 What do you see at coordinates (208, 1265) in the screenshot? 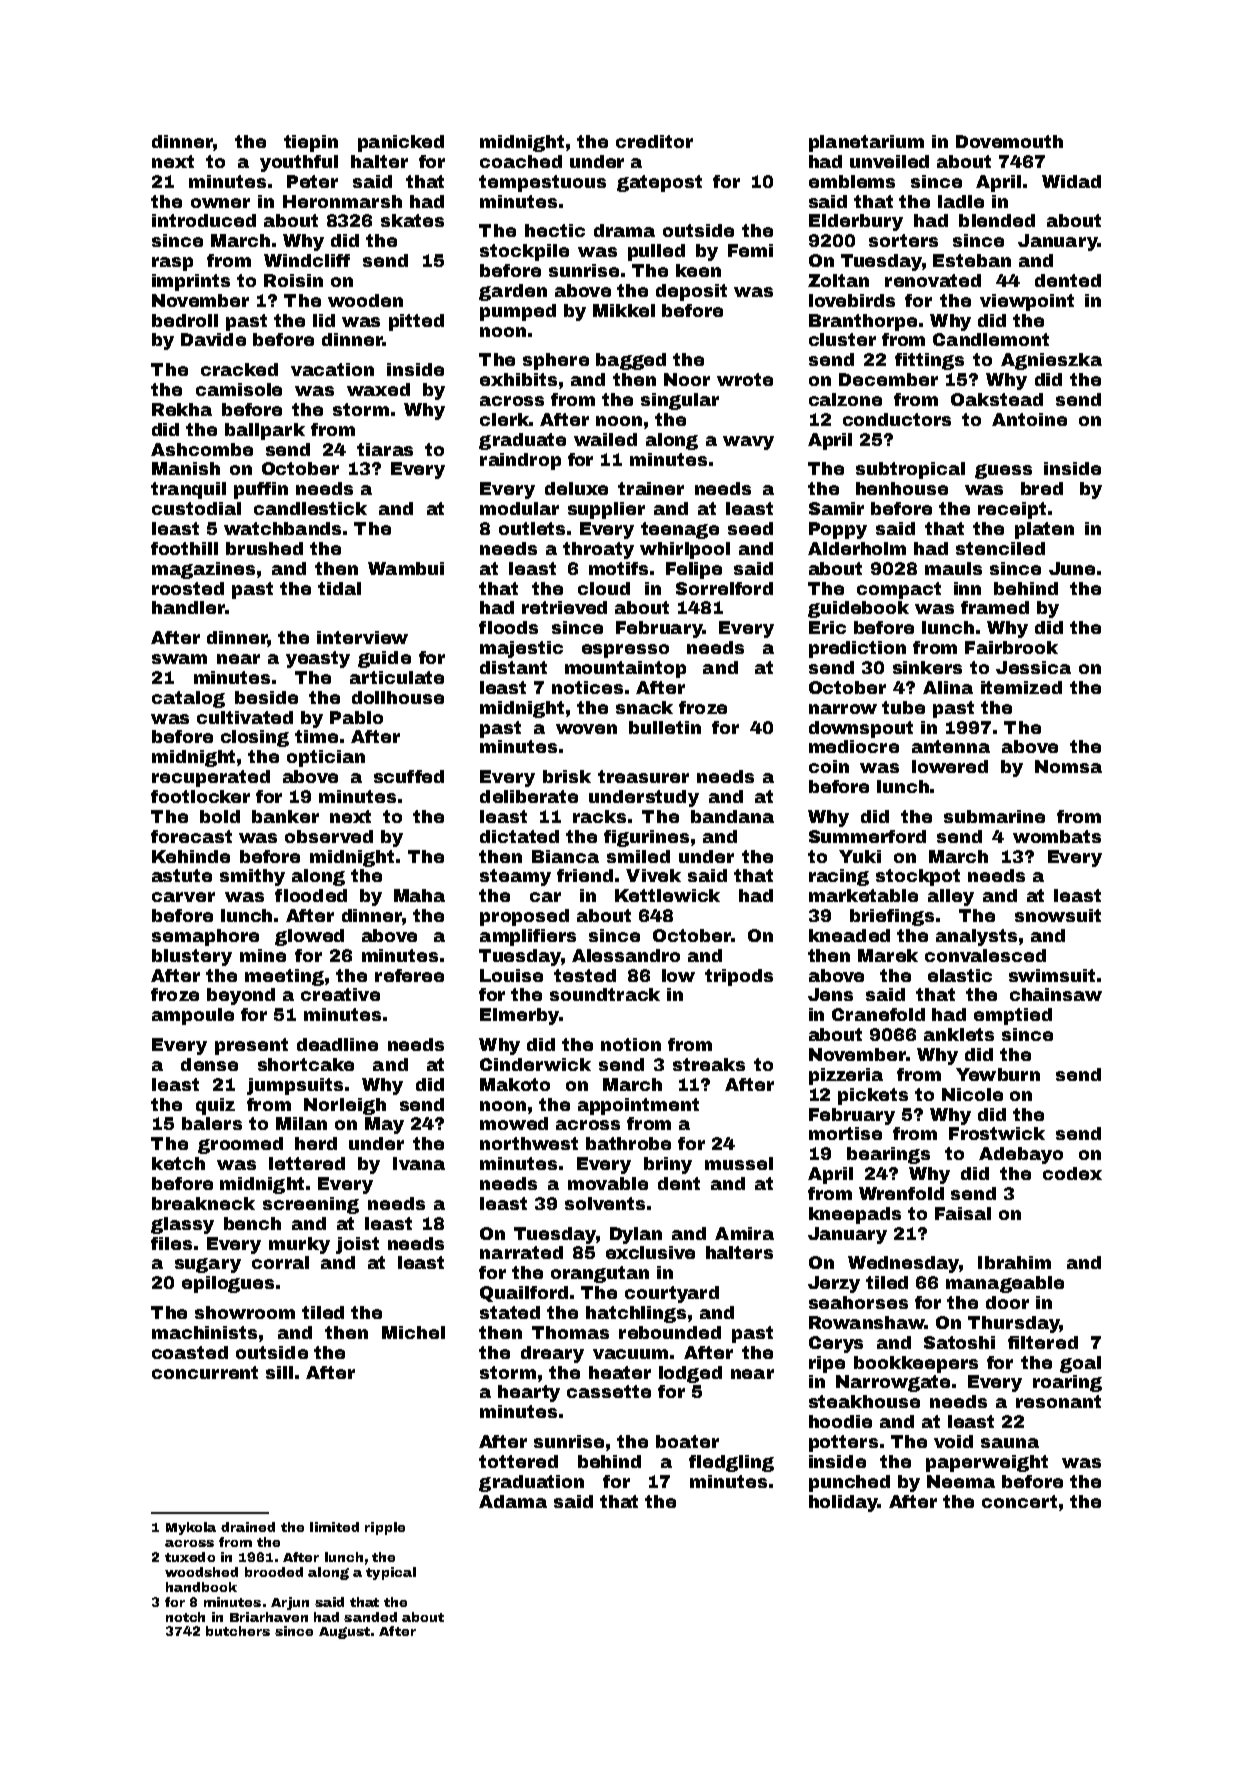
I see `sugary` at bounding box center [208, 1265].
